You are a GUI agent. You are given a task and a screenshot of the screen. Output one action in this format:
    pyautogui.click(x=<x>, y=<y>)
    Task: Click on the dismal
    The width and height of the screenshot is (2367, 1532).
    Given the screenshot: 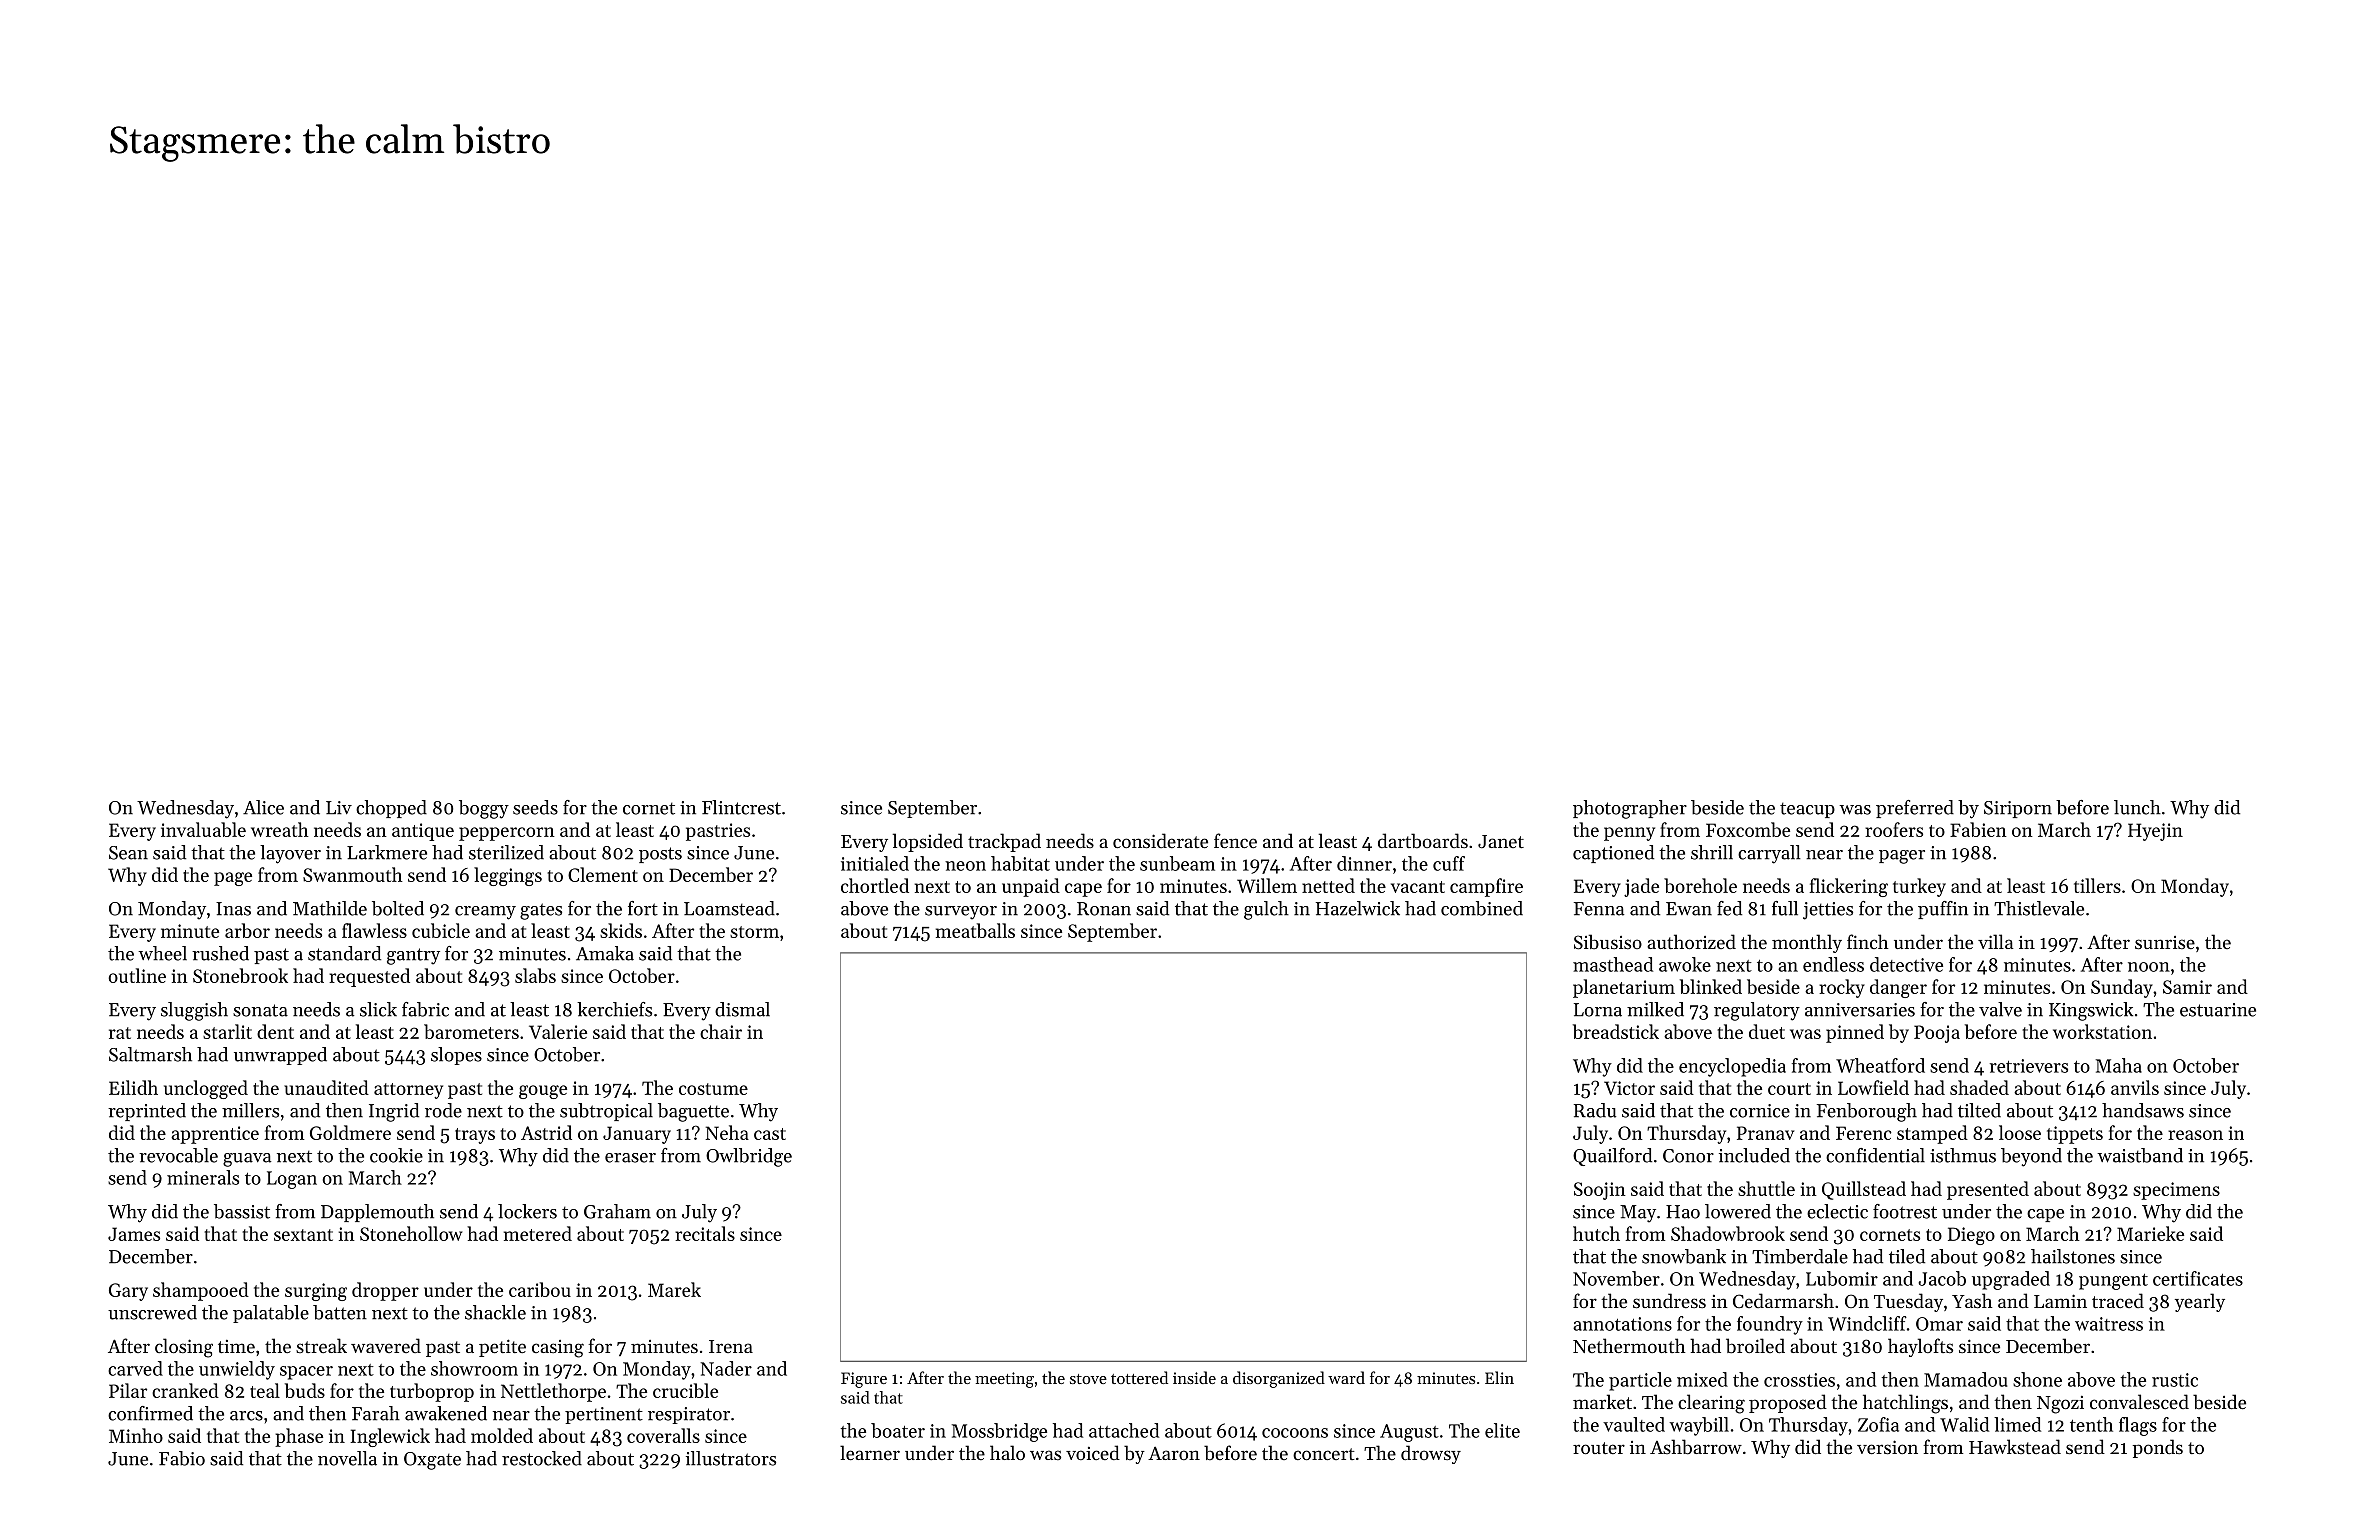 What is the action you would take?
    pyautogui.click(x=742, y=1009)
